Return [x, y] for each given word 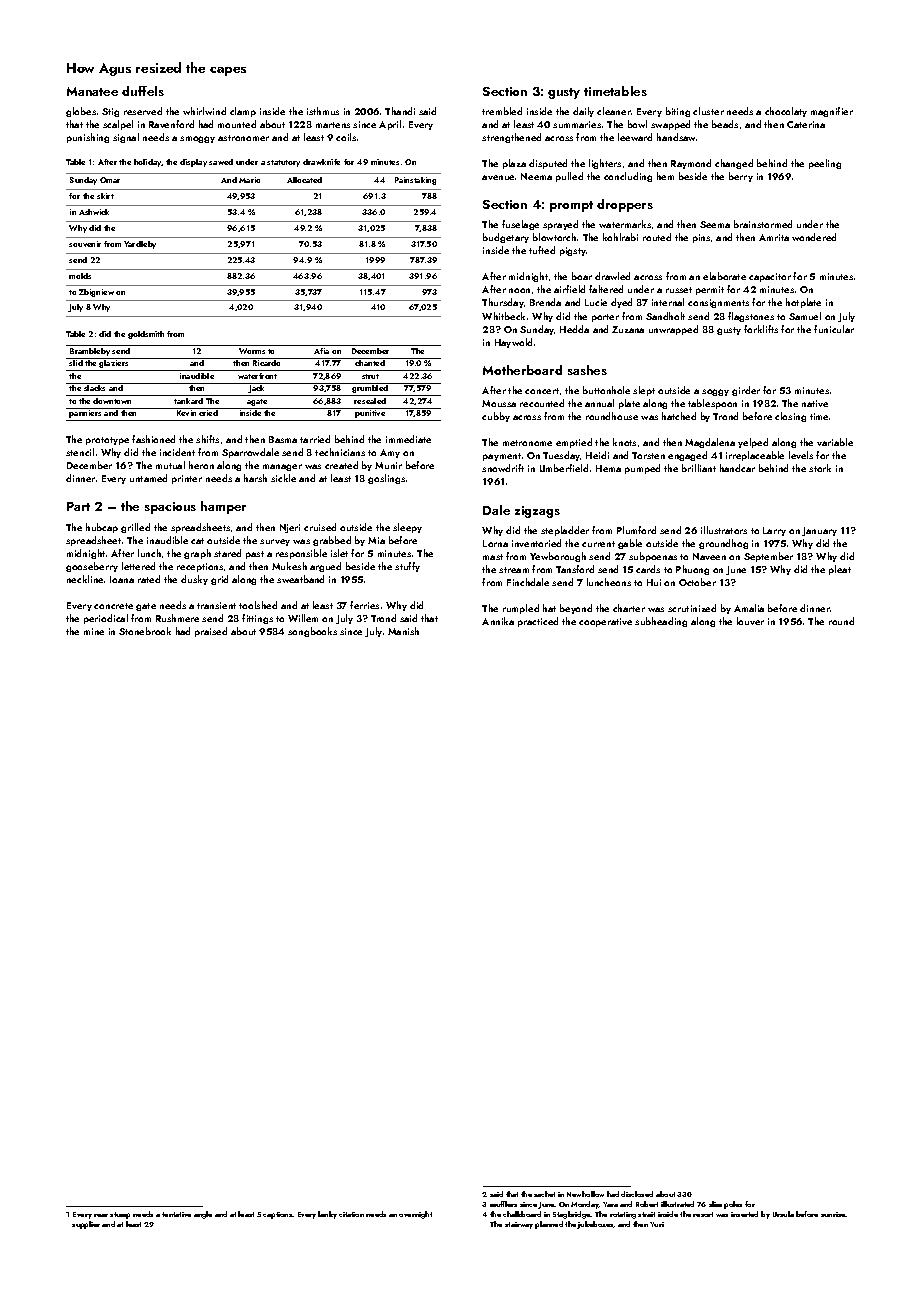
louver [750, 621]
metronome [527, 443]
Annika [498, 621]
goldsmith [146, 335]
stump [120, 1215]
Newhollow [585, 1194]
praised [211, 632]
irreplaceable [755, 456]
